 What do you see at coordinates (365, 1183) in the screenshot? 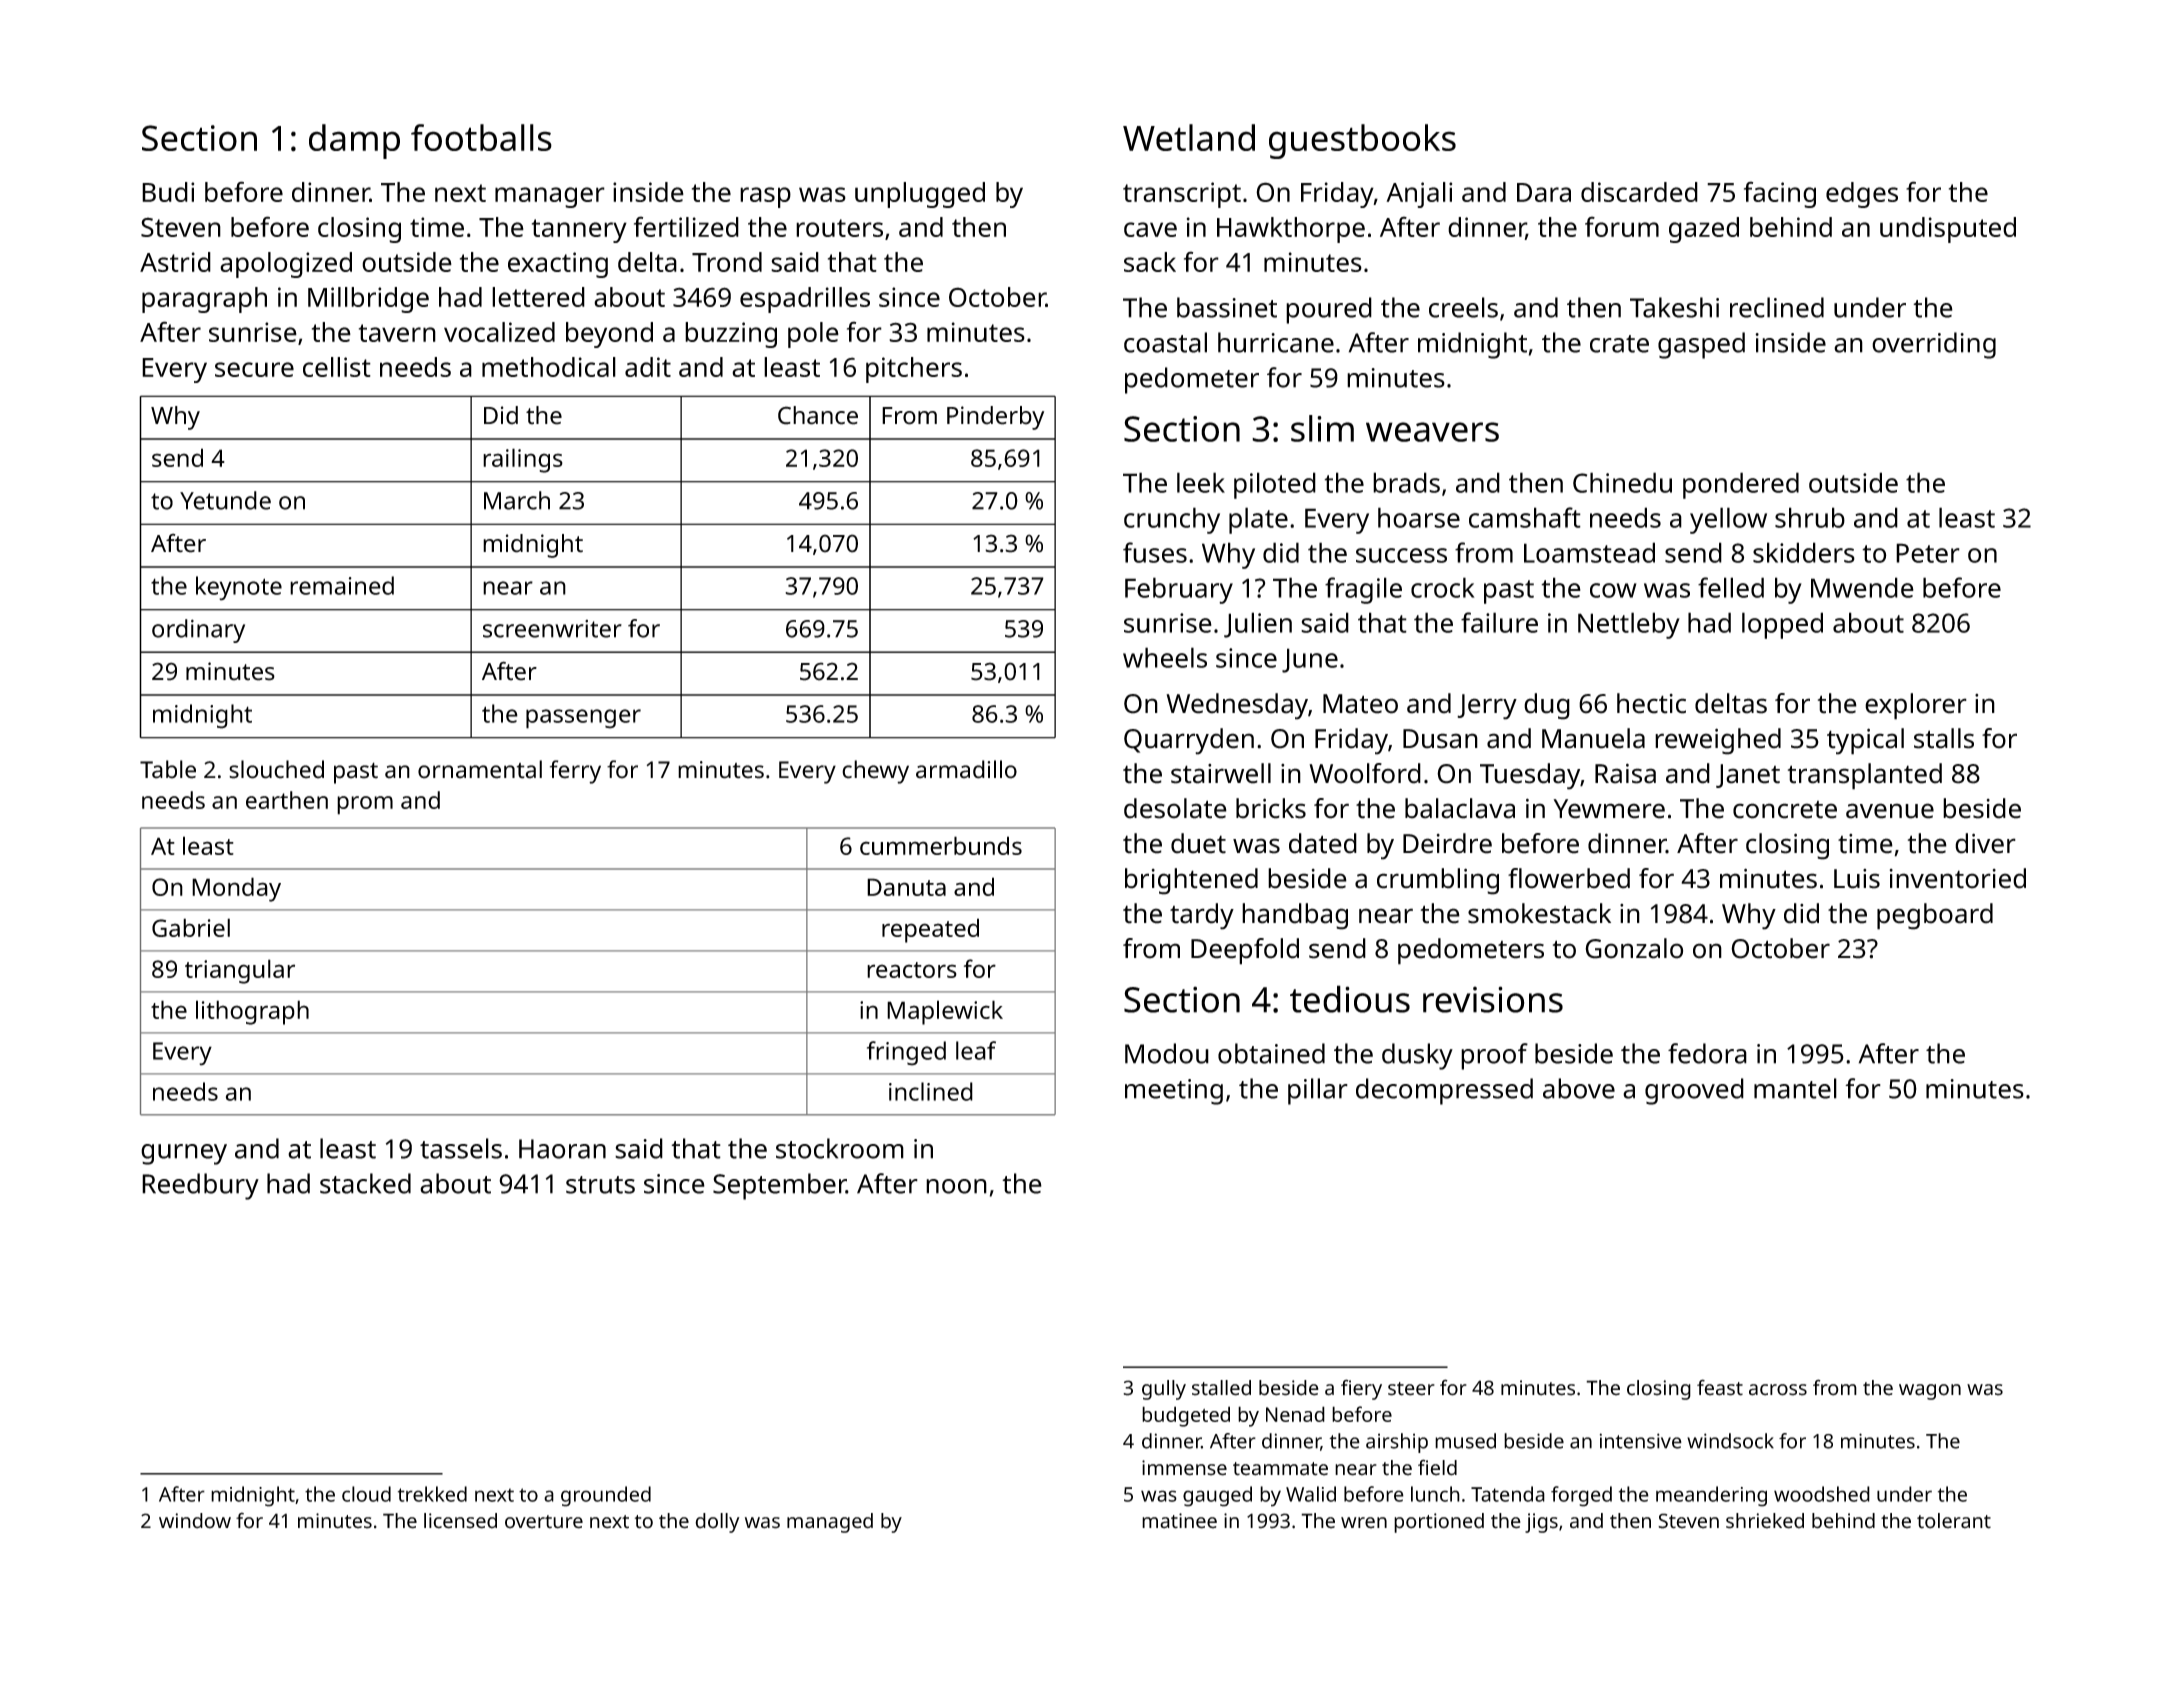
I see `stacked` at bounding box center [365, 1183].
